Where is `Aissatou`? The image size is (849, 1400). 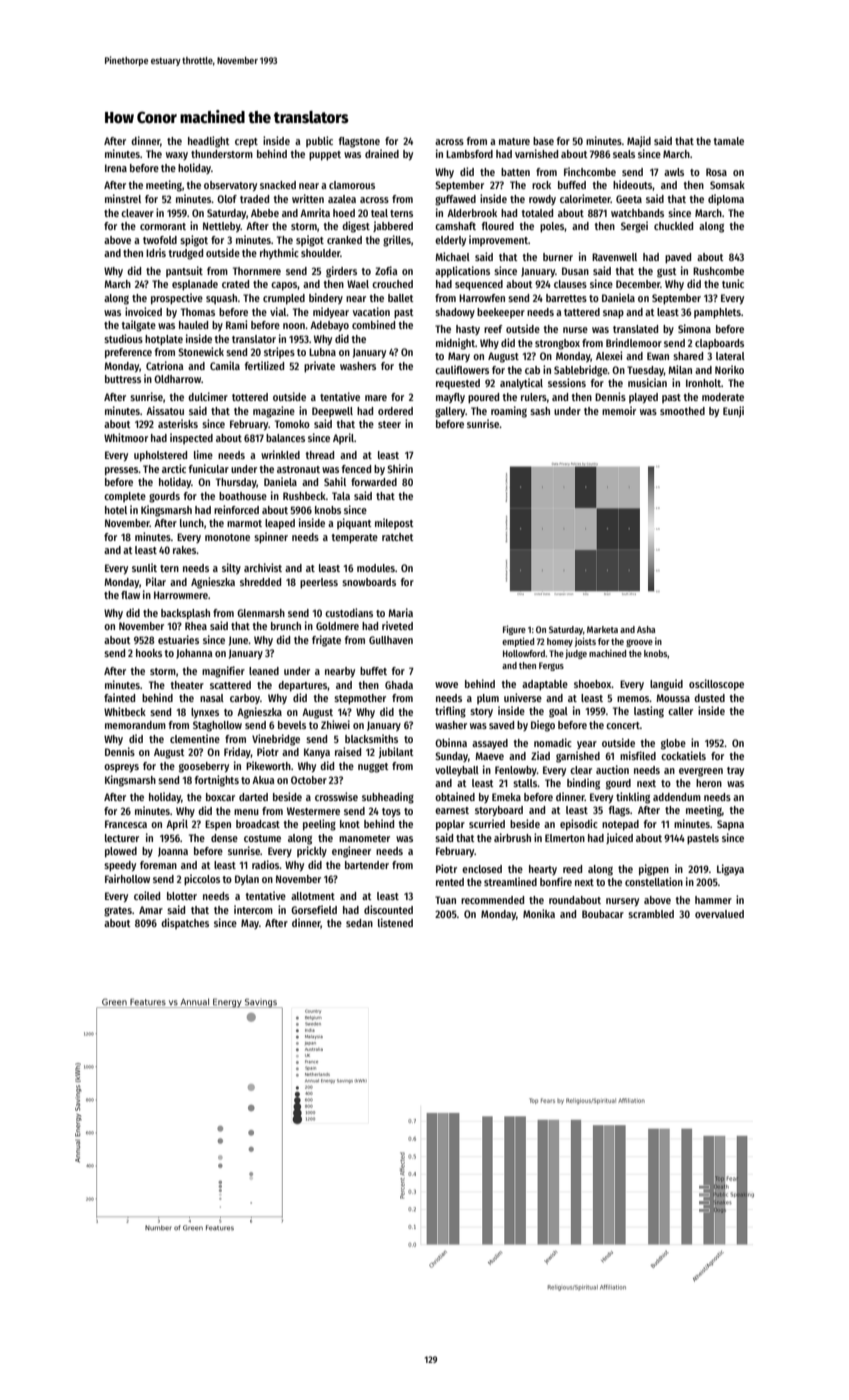
Aissatou is located at coordinates (165, 410).
